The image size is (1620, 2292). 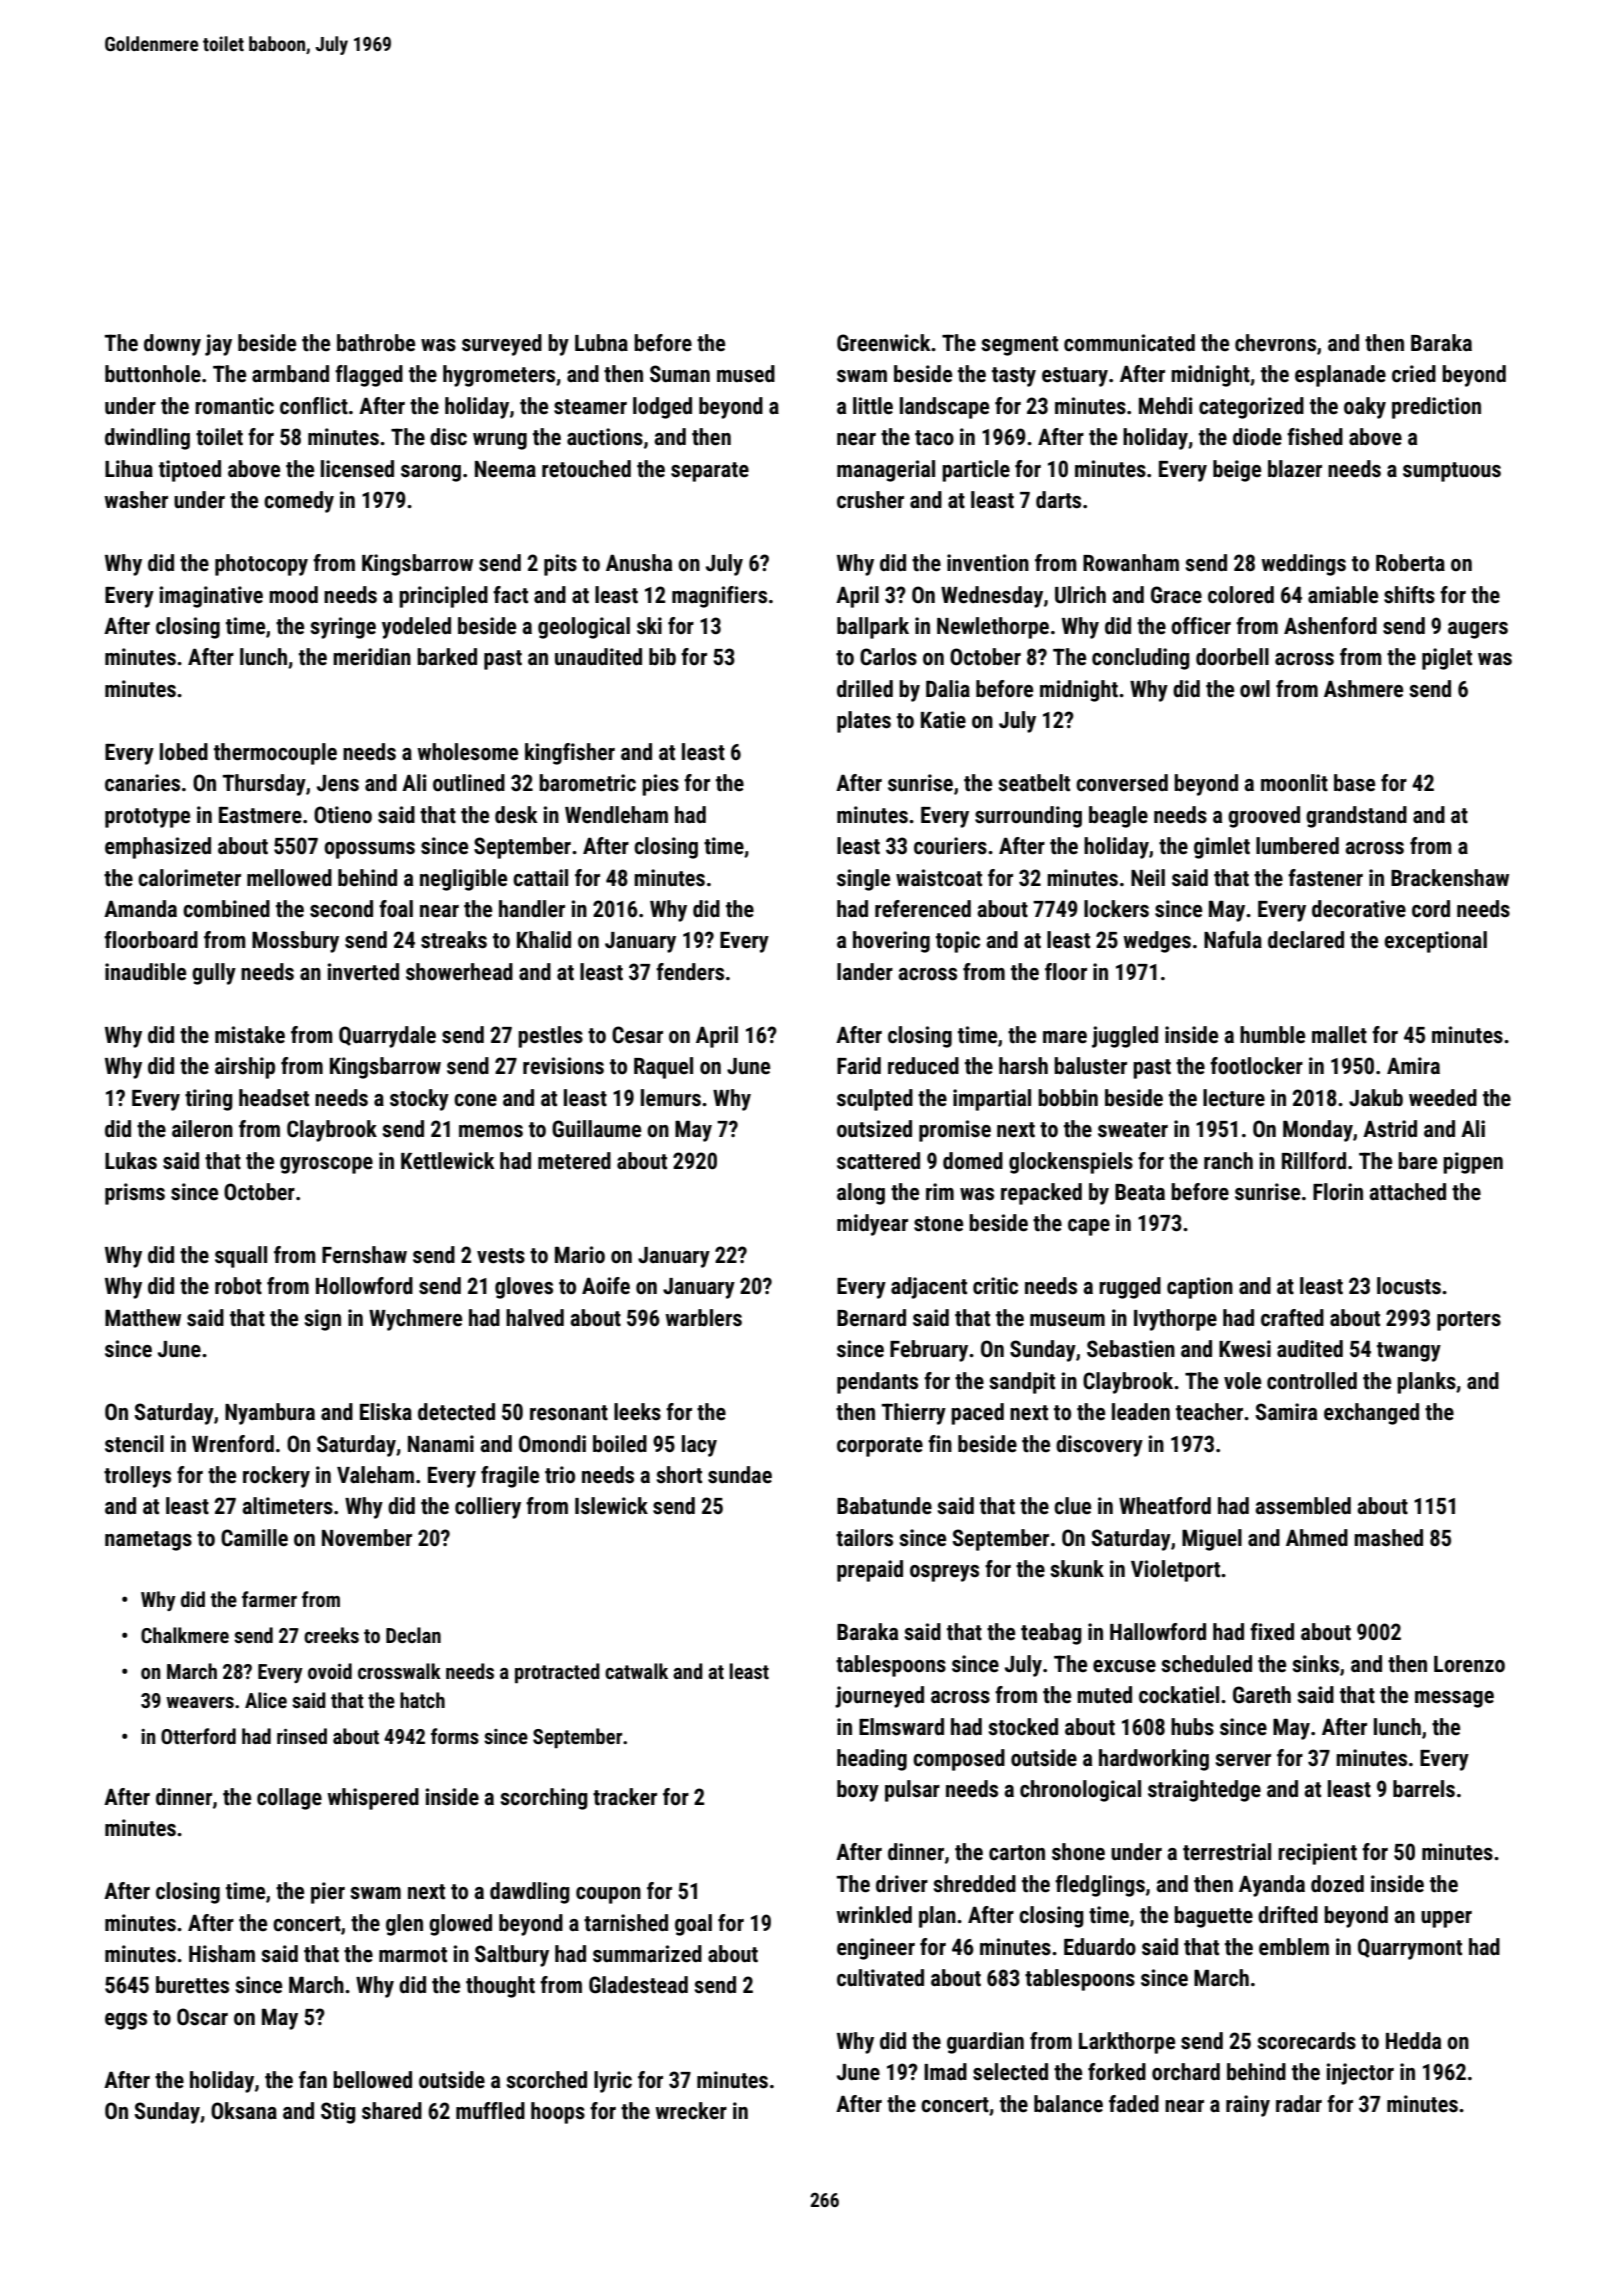 What do you see at coordinates (1257, 437) in the page?
I see `diode` at bounding box center [1257, 437].
